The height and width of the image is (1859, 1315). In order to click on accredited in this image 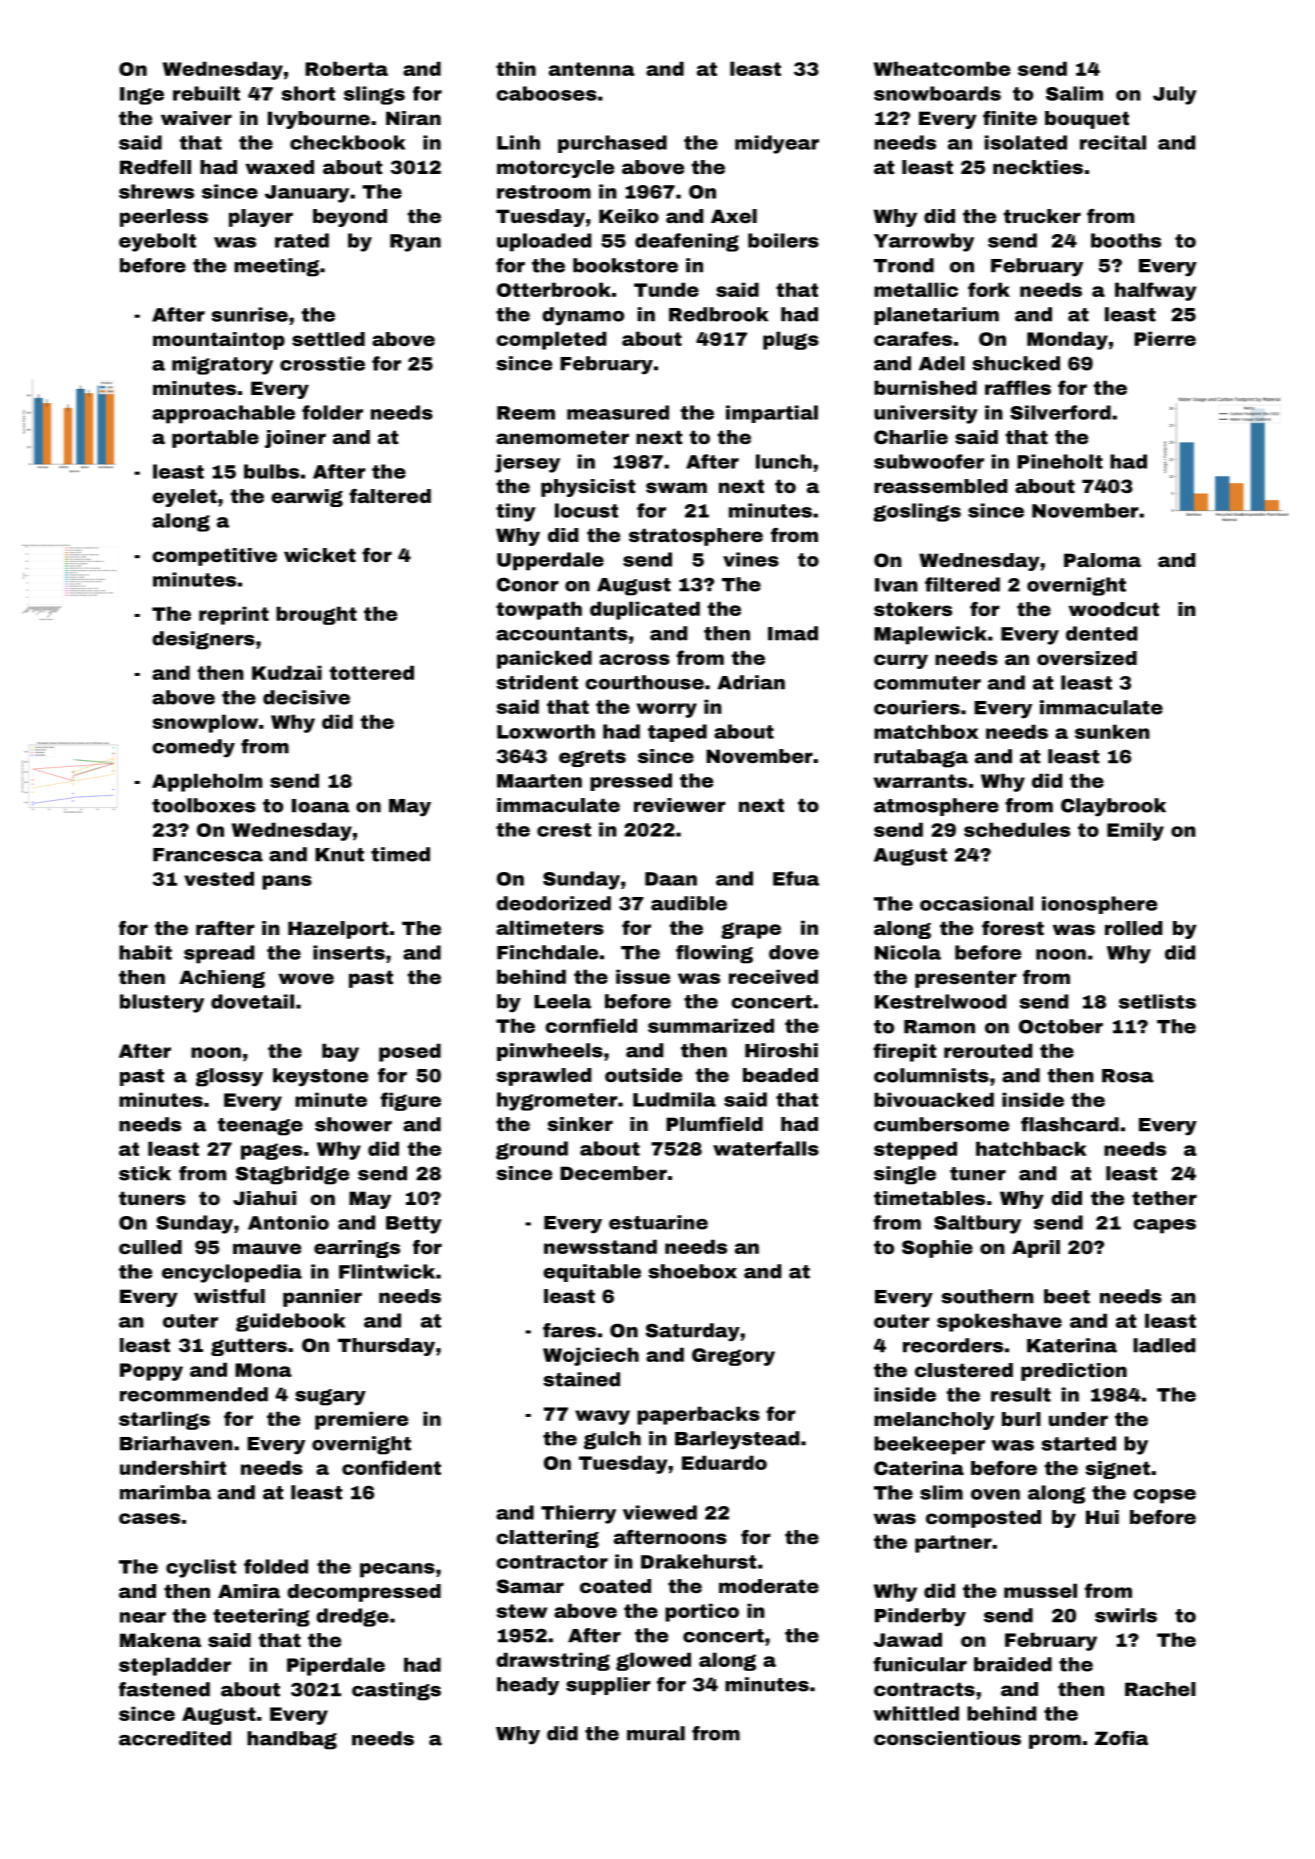, I will do `click(175, 1738)`.
